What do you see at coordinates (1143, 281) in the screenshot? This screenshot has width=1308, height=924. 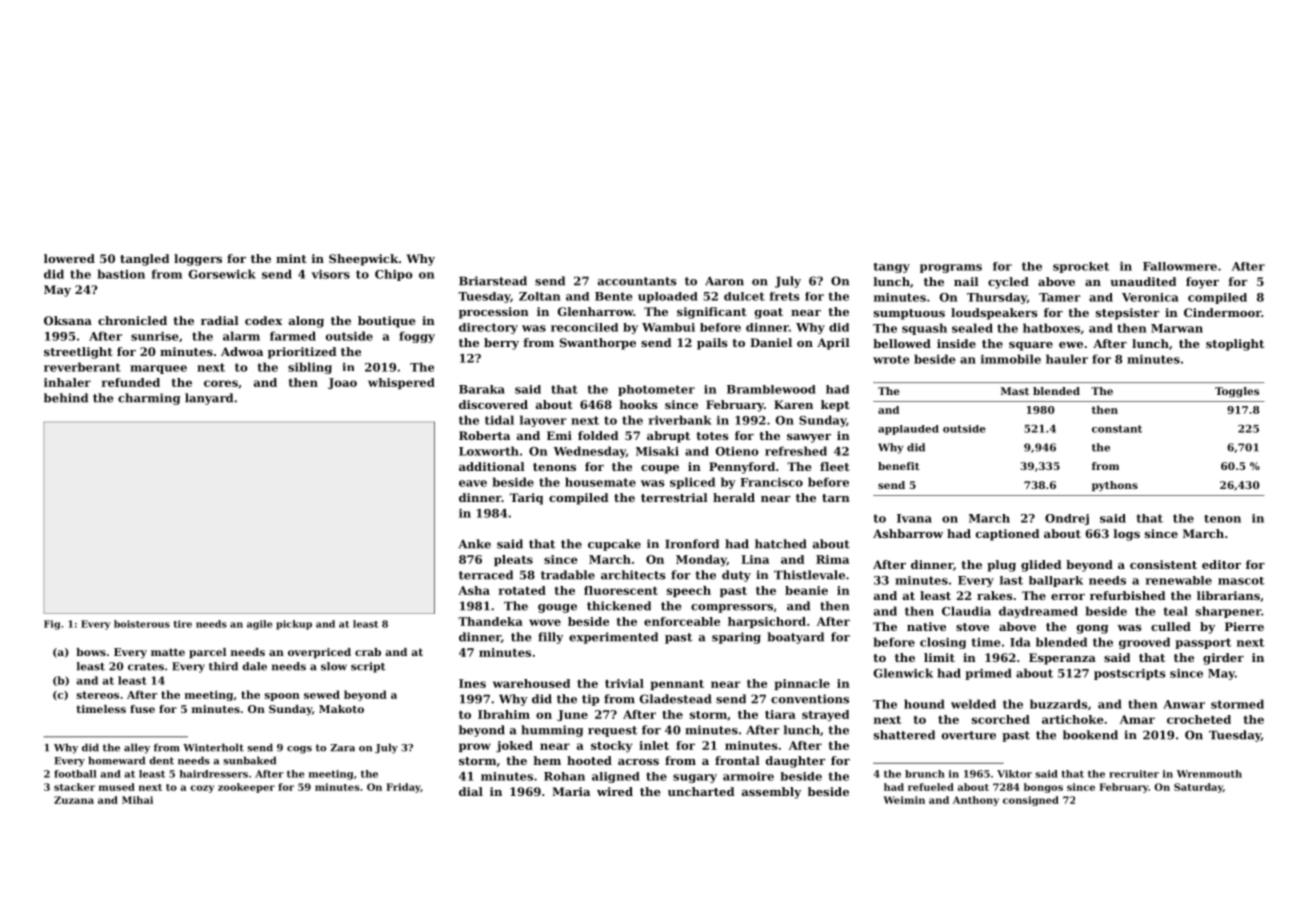 I see `unaudited` at bounding box center [1143, 281].
